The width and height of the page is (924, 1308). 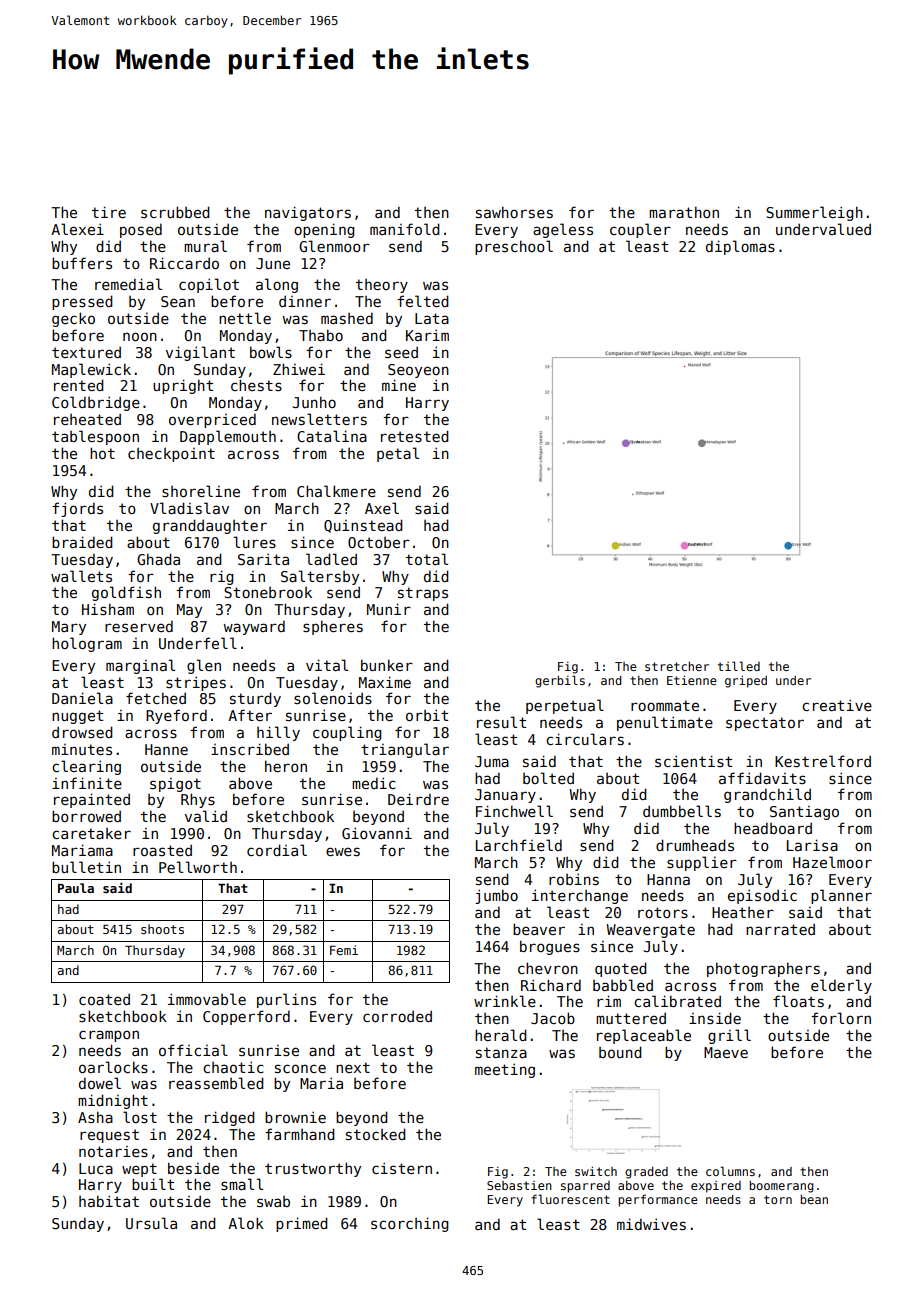 What do you see at coordinates (410, 1224) in the page?
I see `scorching` at bounding box center [410, 1224].
